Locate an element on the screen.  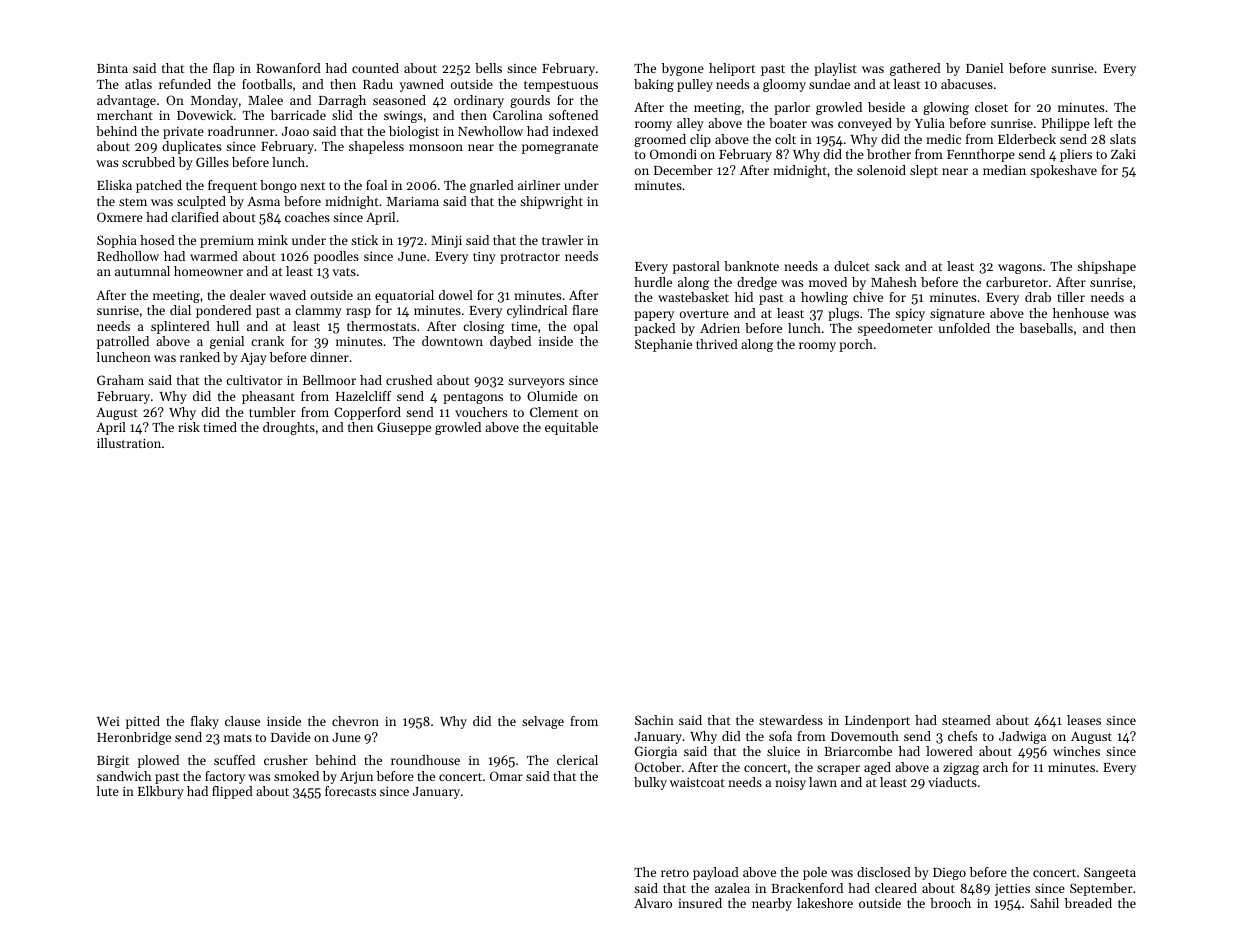
steamed is located at coordinates (966, 720).
